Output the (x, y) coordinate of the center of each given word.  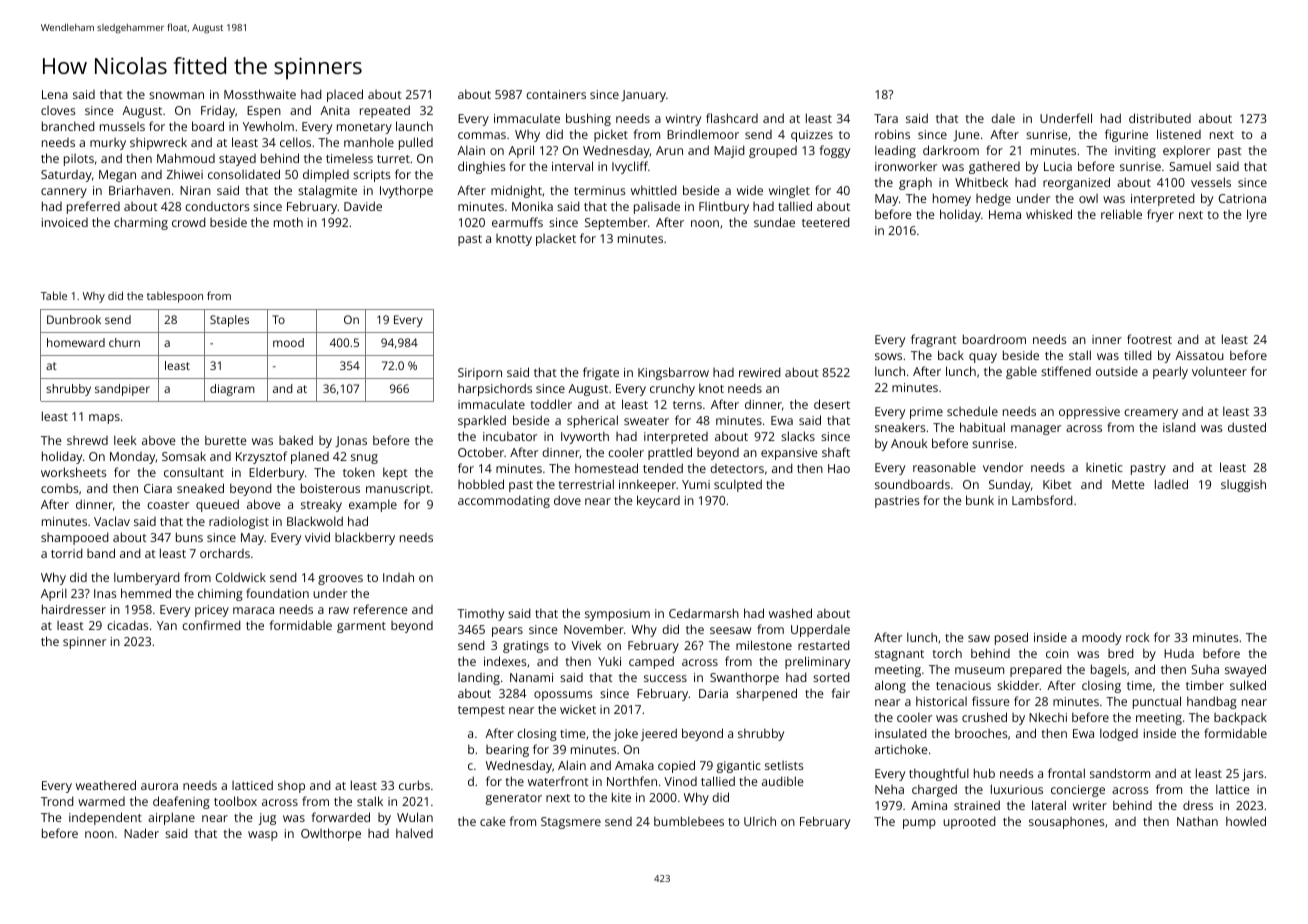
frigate (601, 373)
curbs (414, 785)
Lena (55, 94)
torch (947, 653)
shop (291, 786)
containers (556, 94)
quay (983, 358)
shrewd (87, 440)
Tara (886, 118)
